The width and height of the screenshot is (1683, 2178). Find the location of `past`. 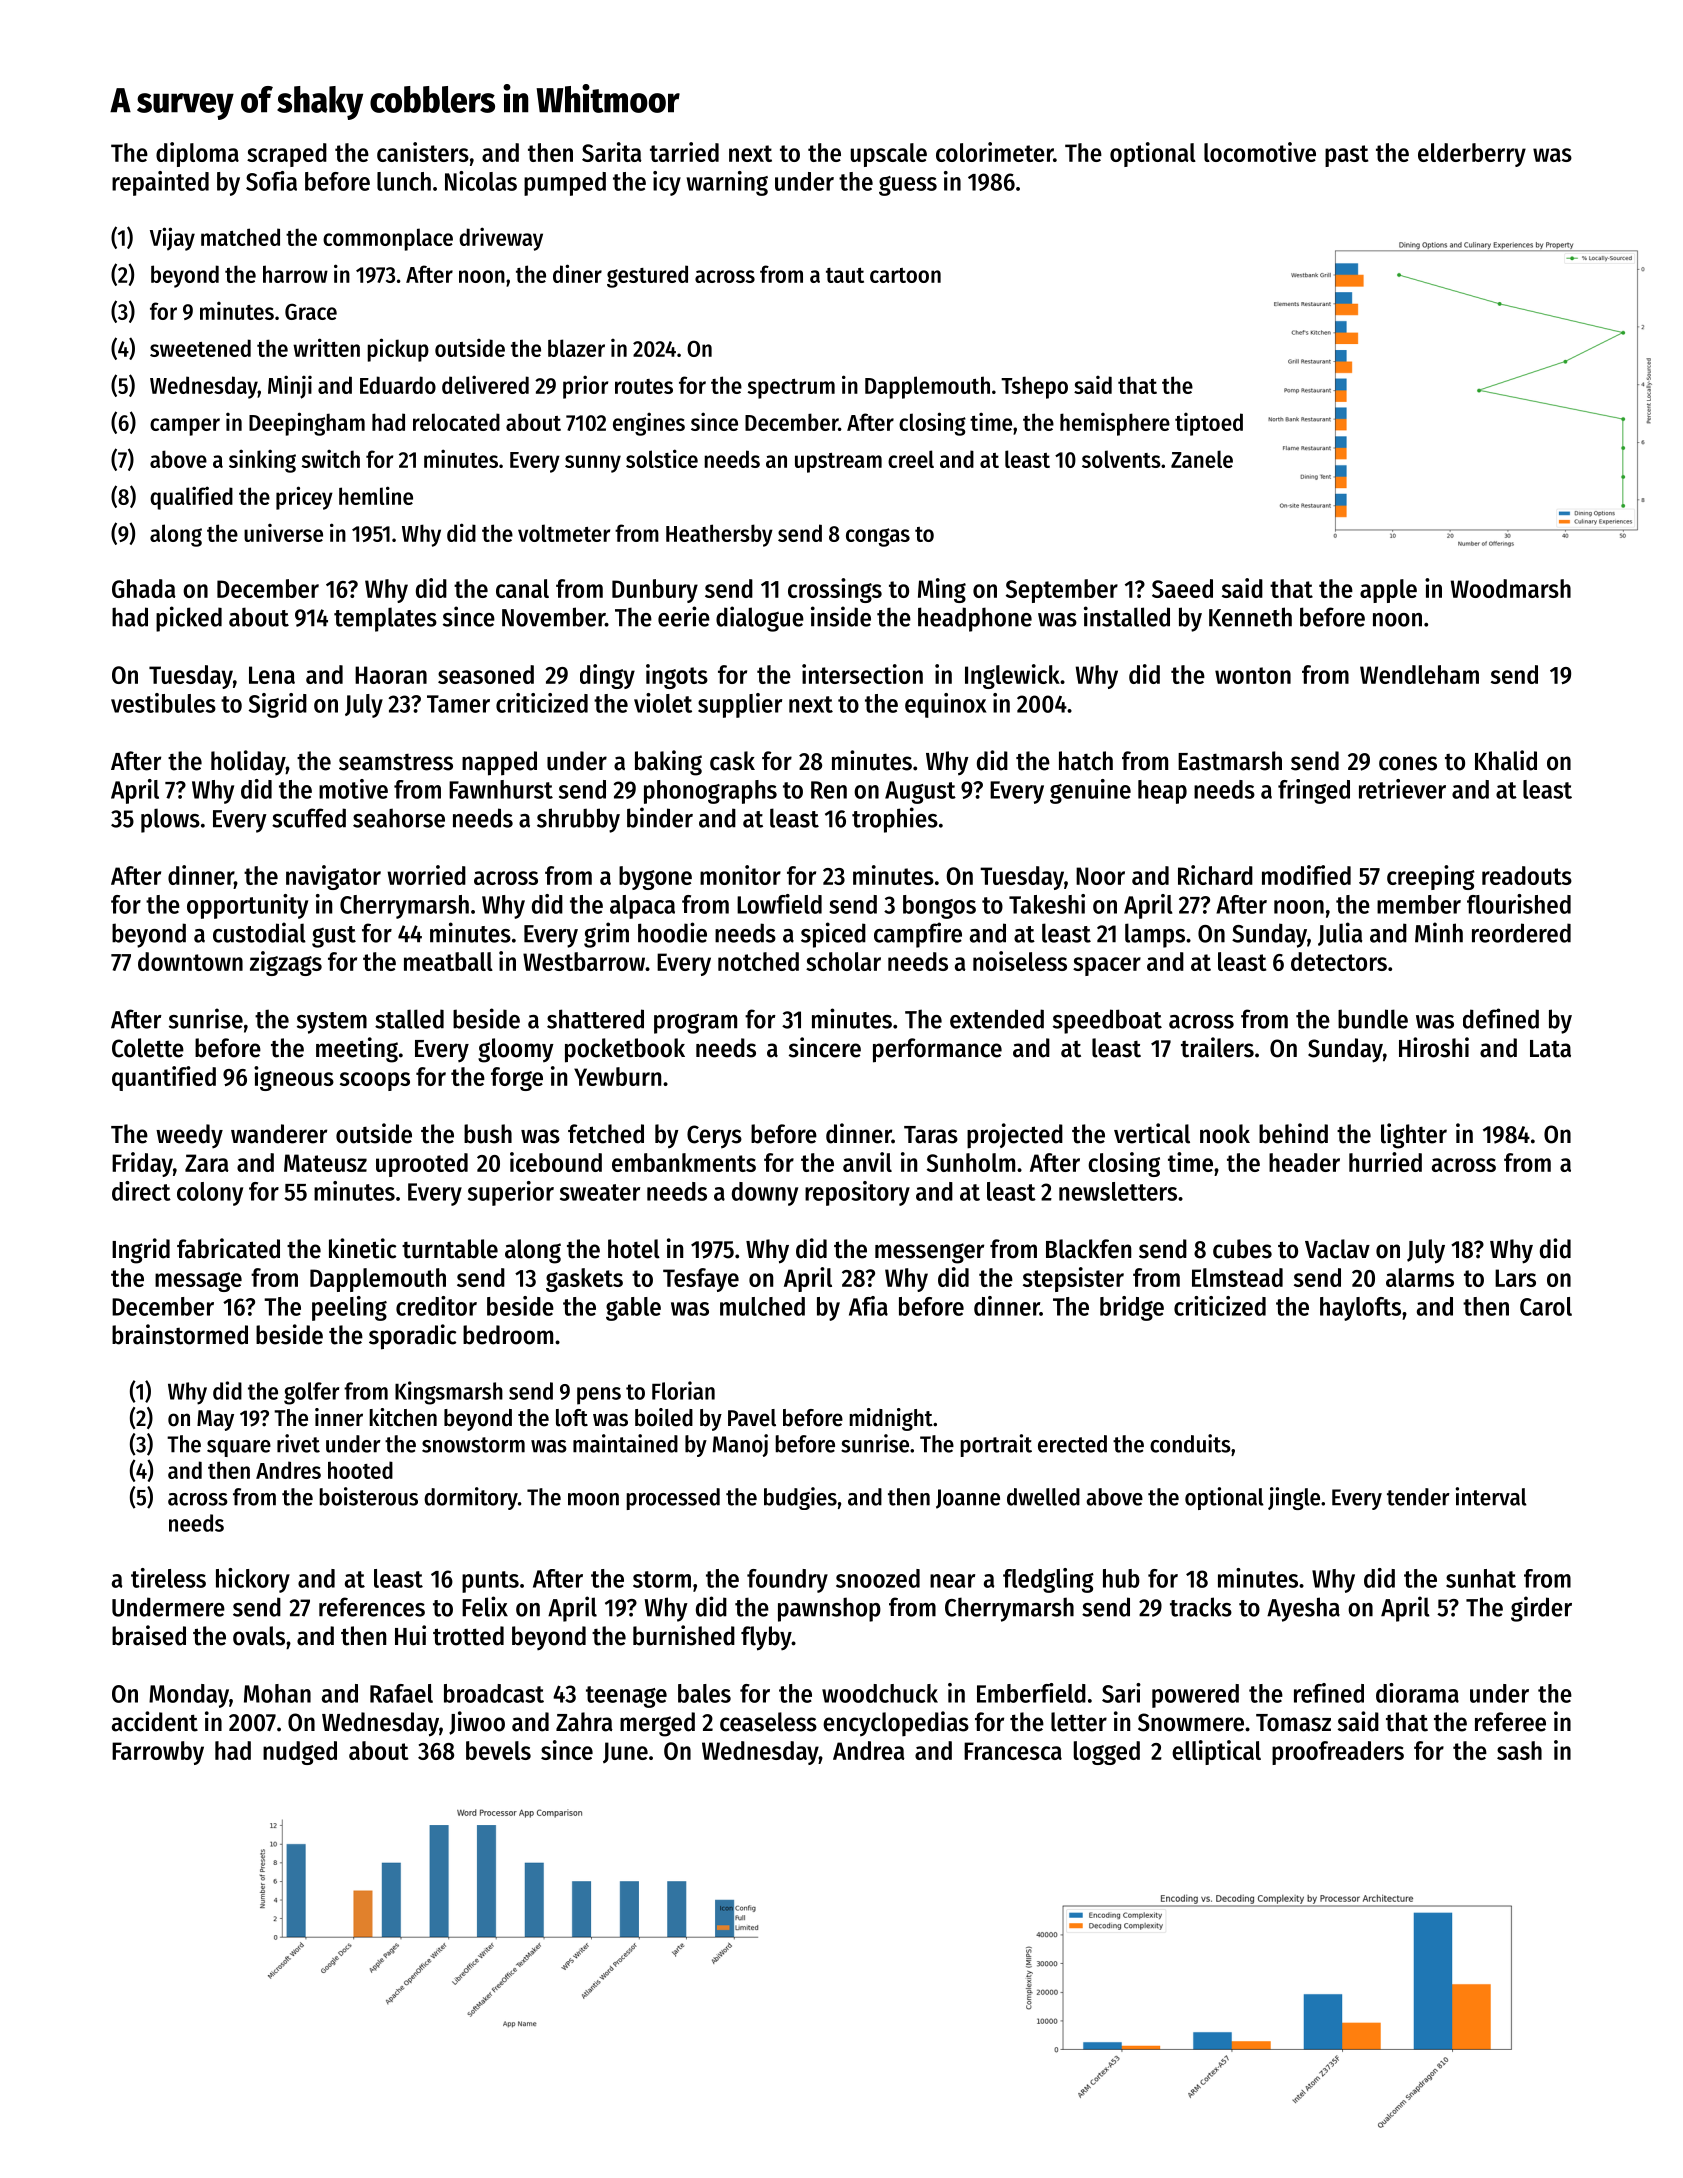

past is located at coordinates (1347, 156).
